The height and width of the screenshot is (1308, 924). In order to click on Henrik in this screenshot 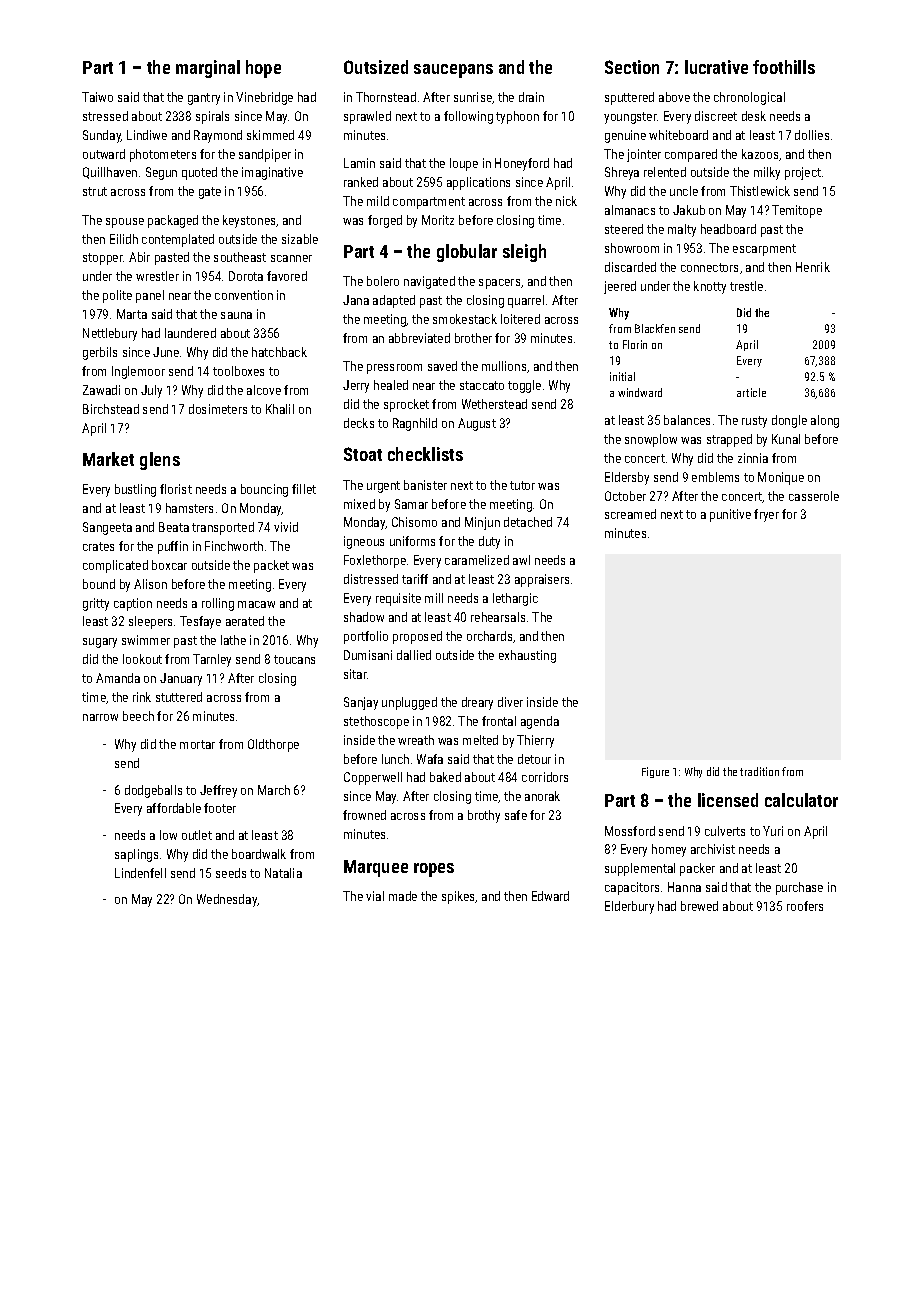, I will do `click(813, 267)`.
